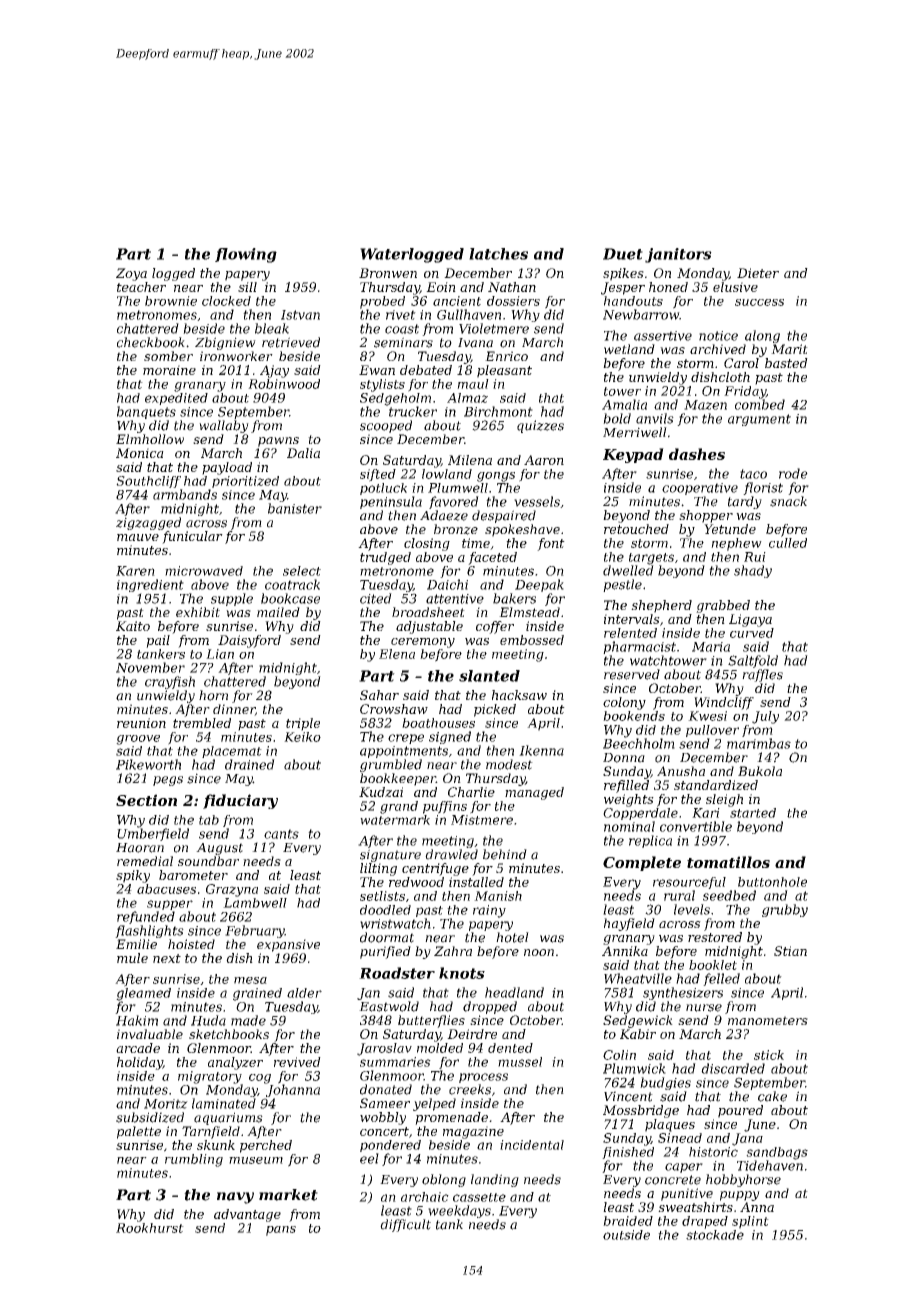  Describe the element at coordinates (498, 254) in the screenshot. I see `latches` at that location.
